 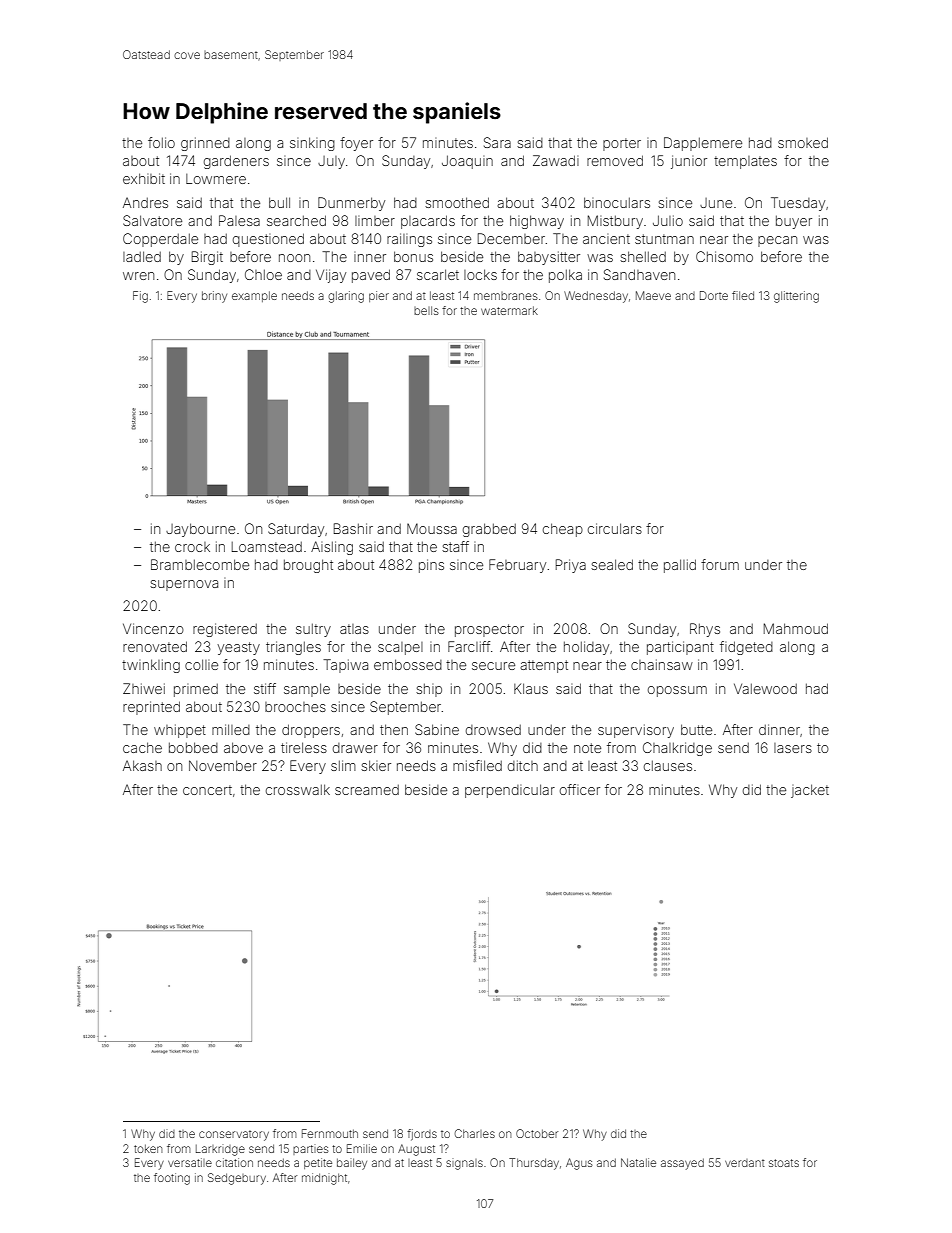 I want to click on foyer, so click(x=356, y=144).
